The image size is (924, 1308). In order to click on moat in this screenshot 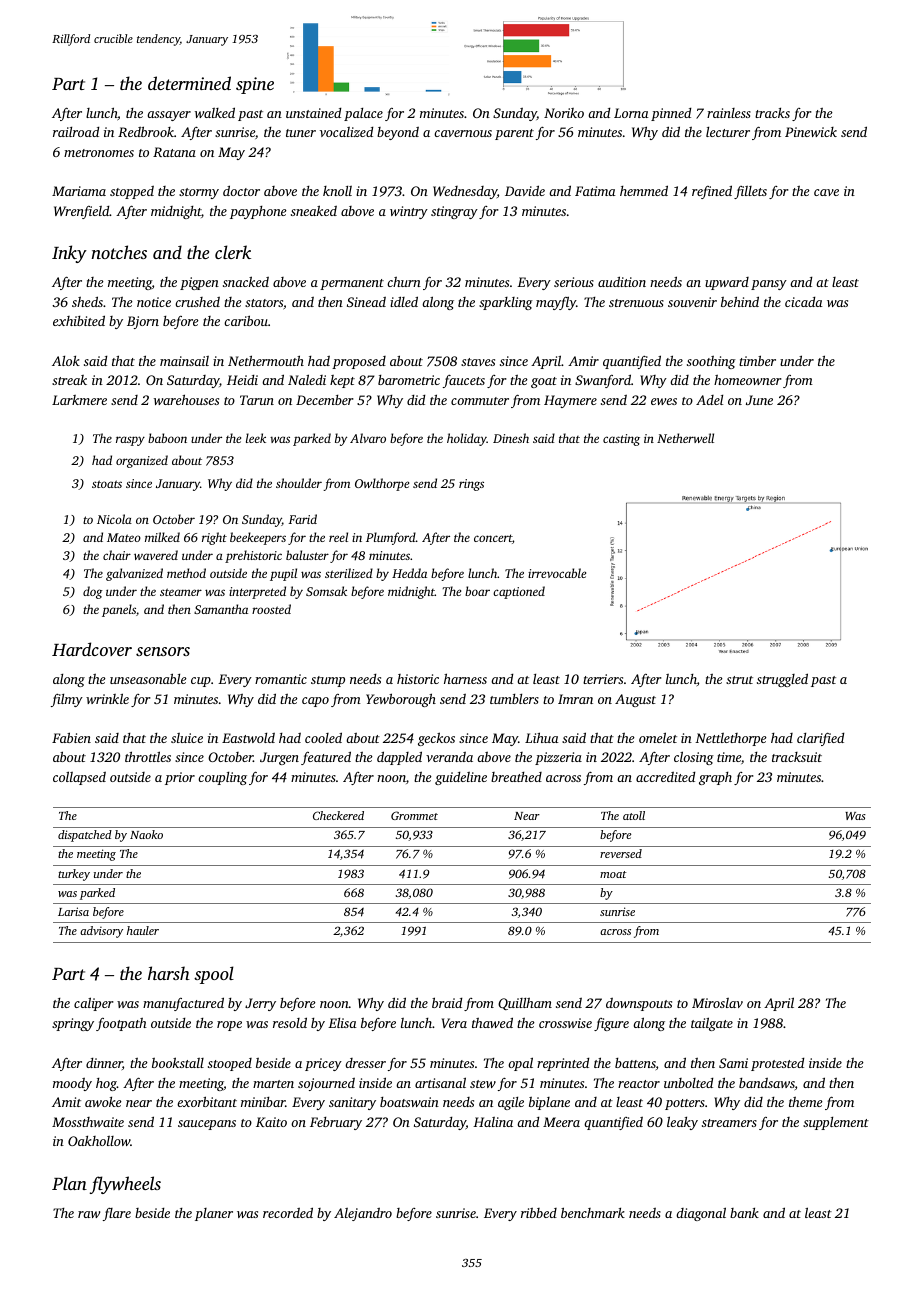, I will do `click(613, 874)`.
